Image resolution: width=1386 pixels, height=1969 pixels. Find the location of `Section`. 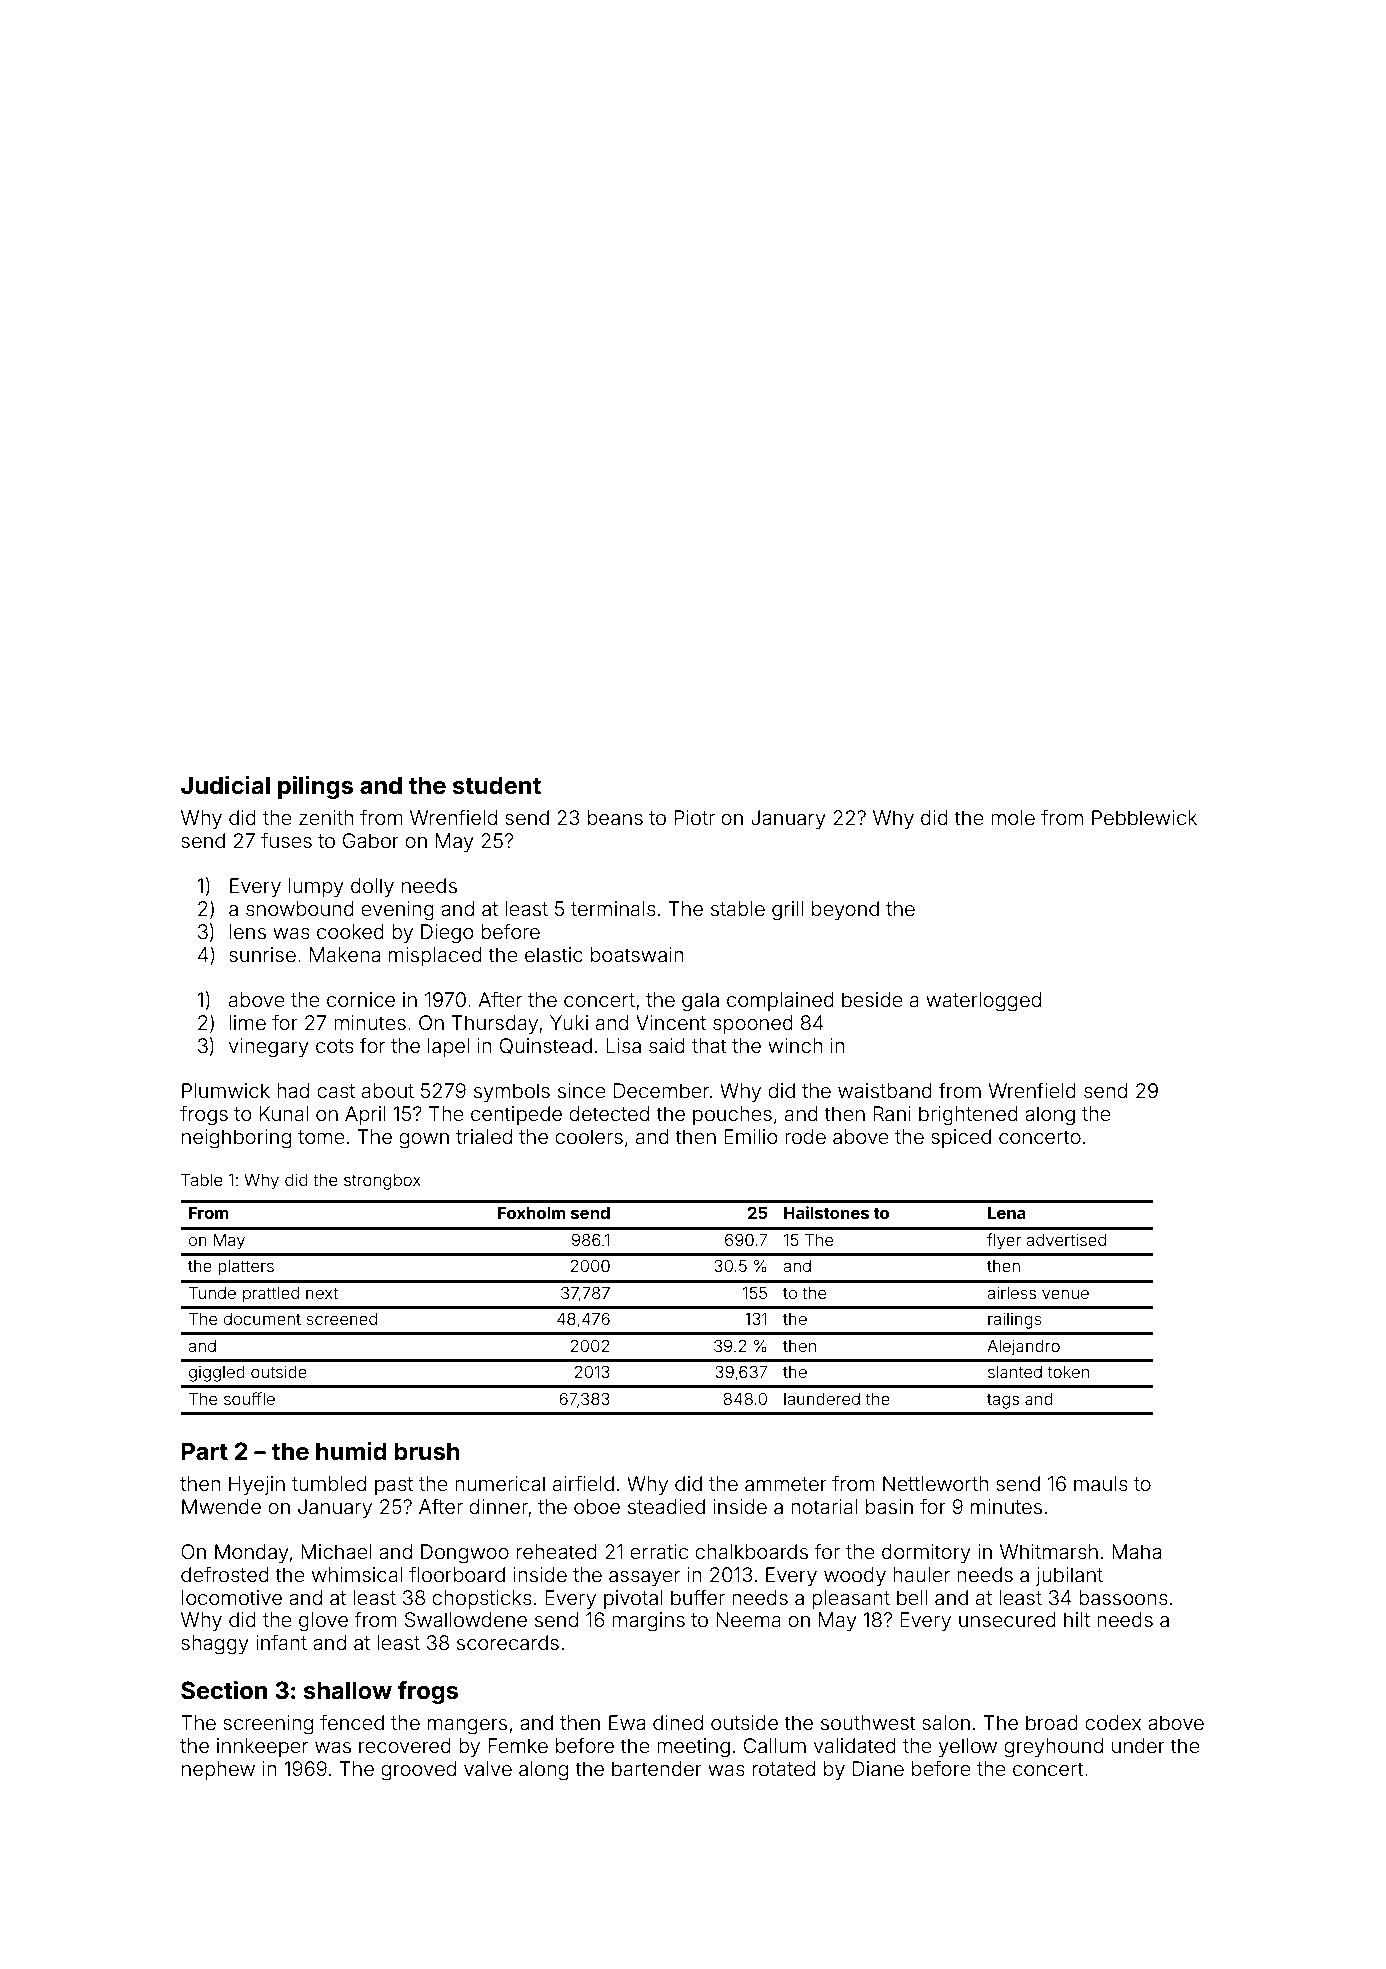

Section is located at coordinates (224, 1690).
